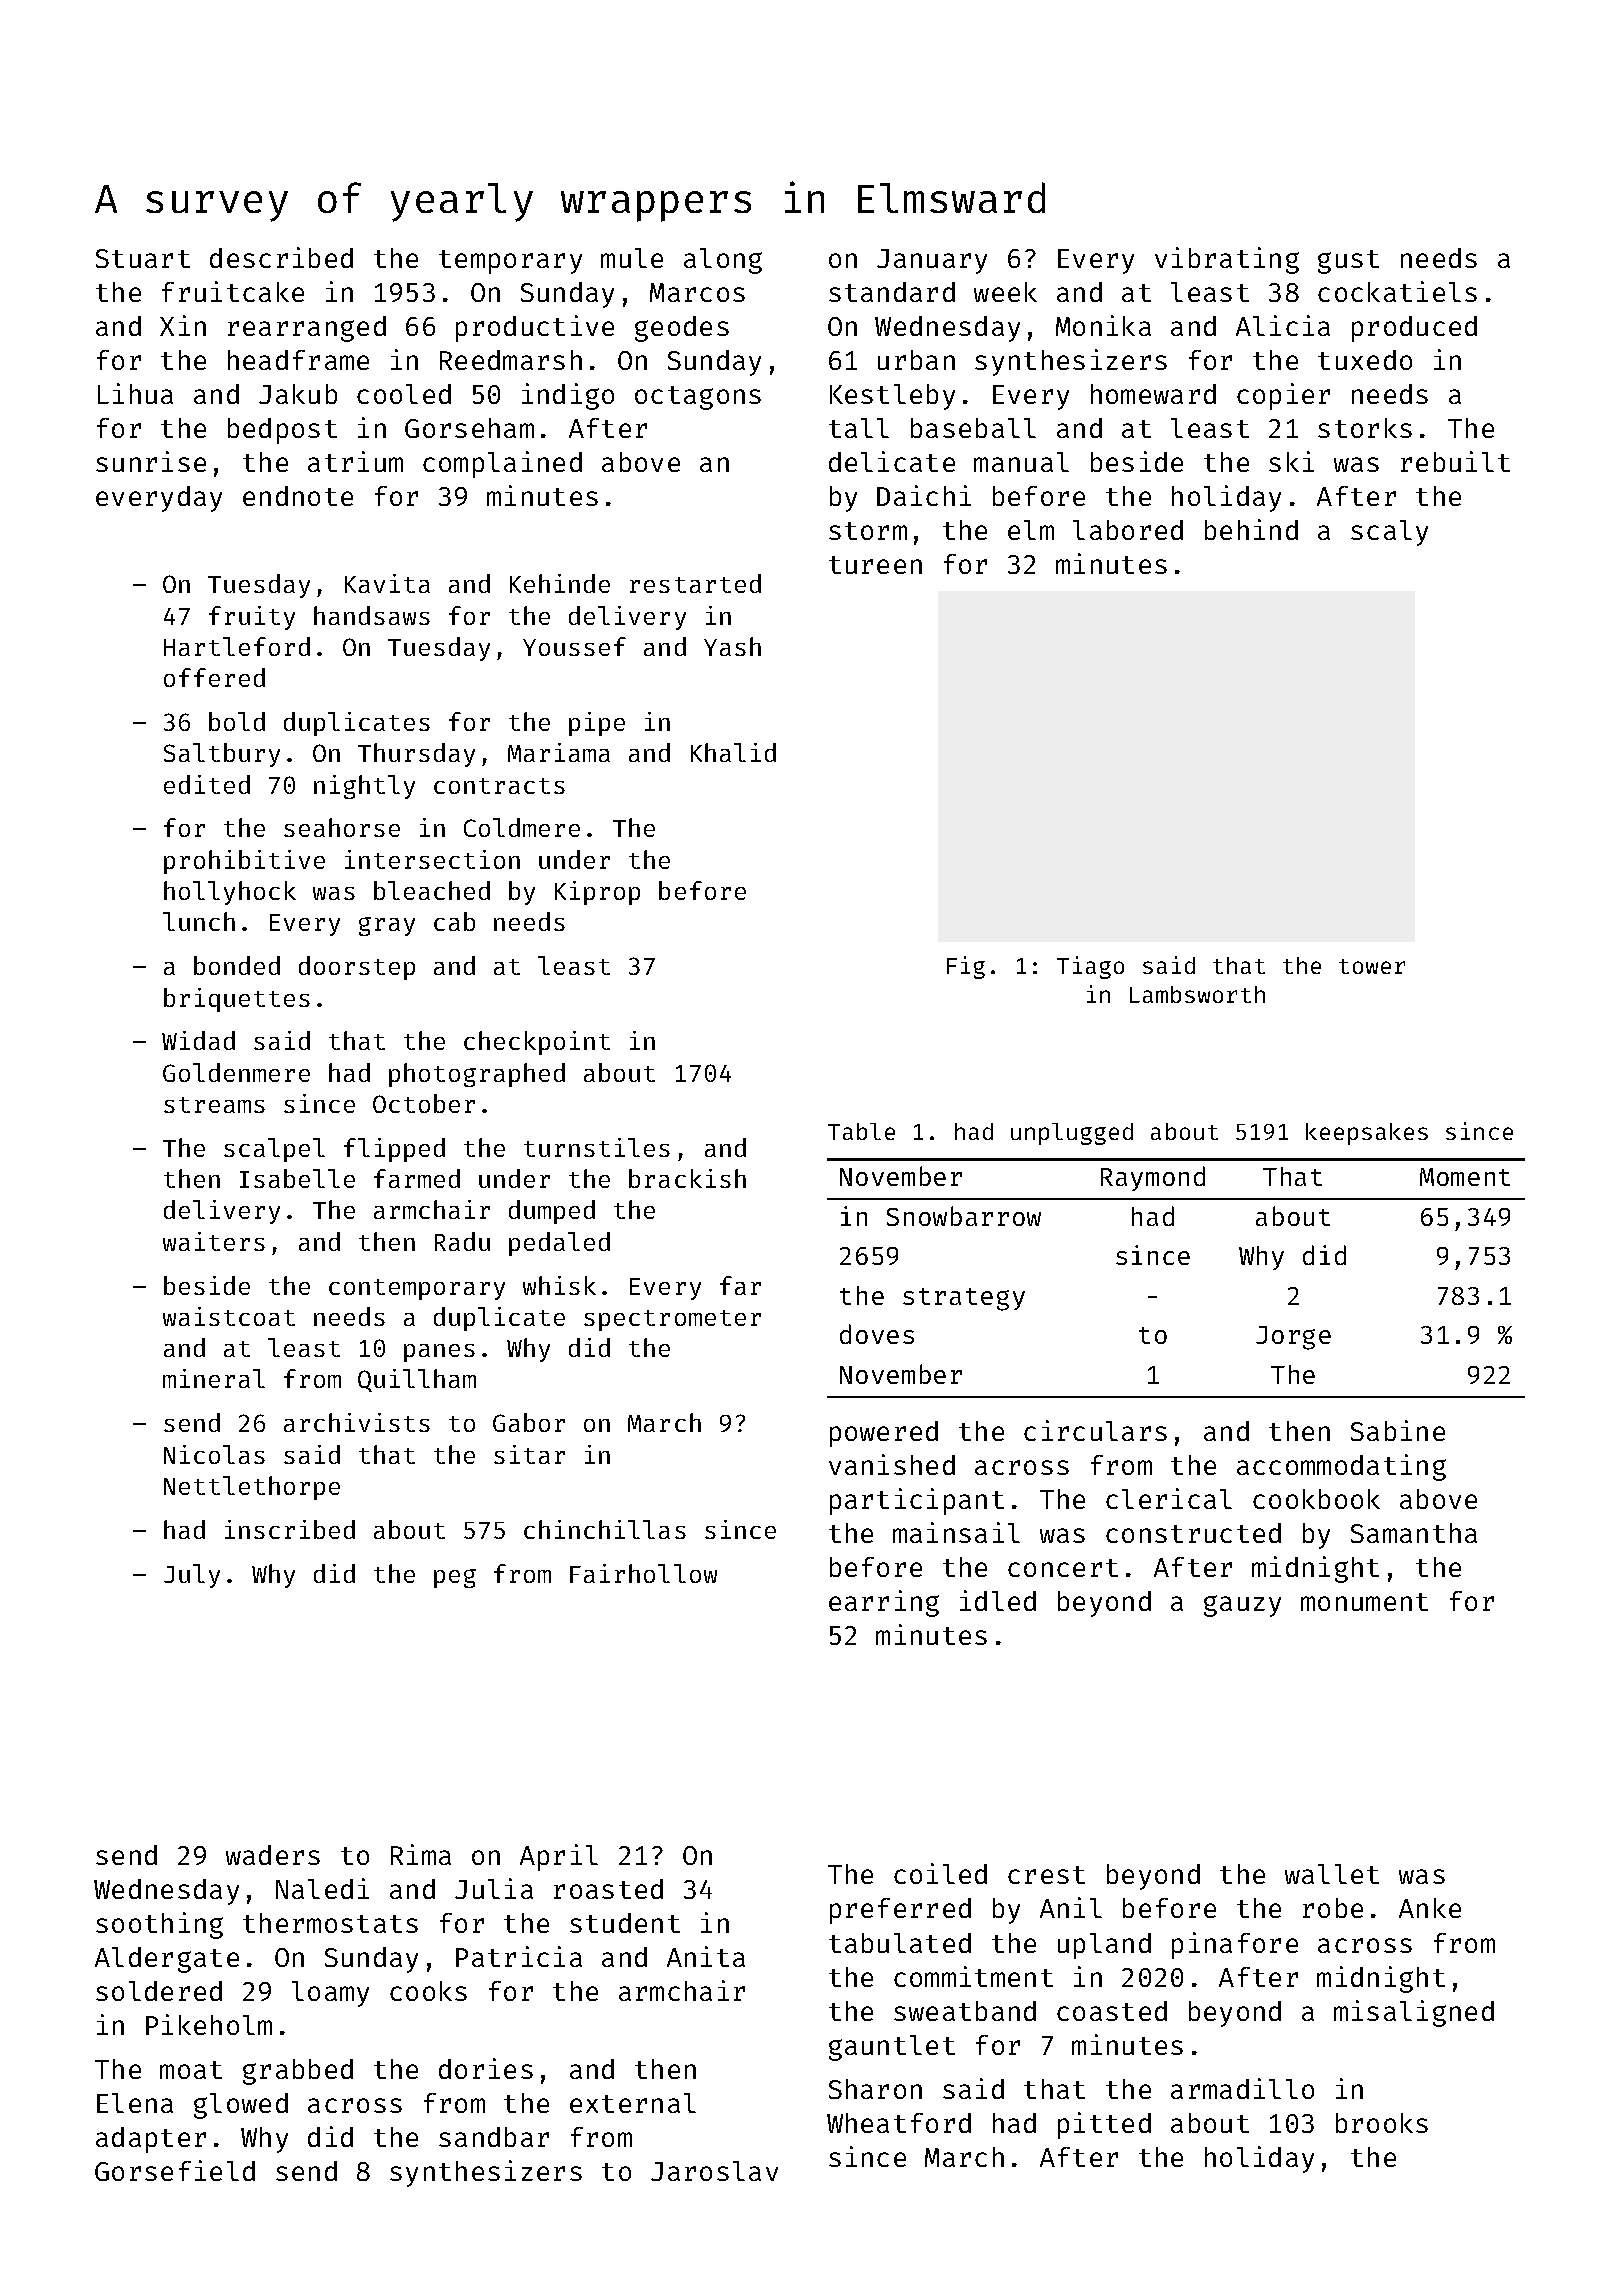 This page has width=1620, height=2292. What do you see at coordinates (559, 1285) in the page?
I see `whisk` at bounding box center [559, 1285].
